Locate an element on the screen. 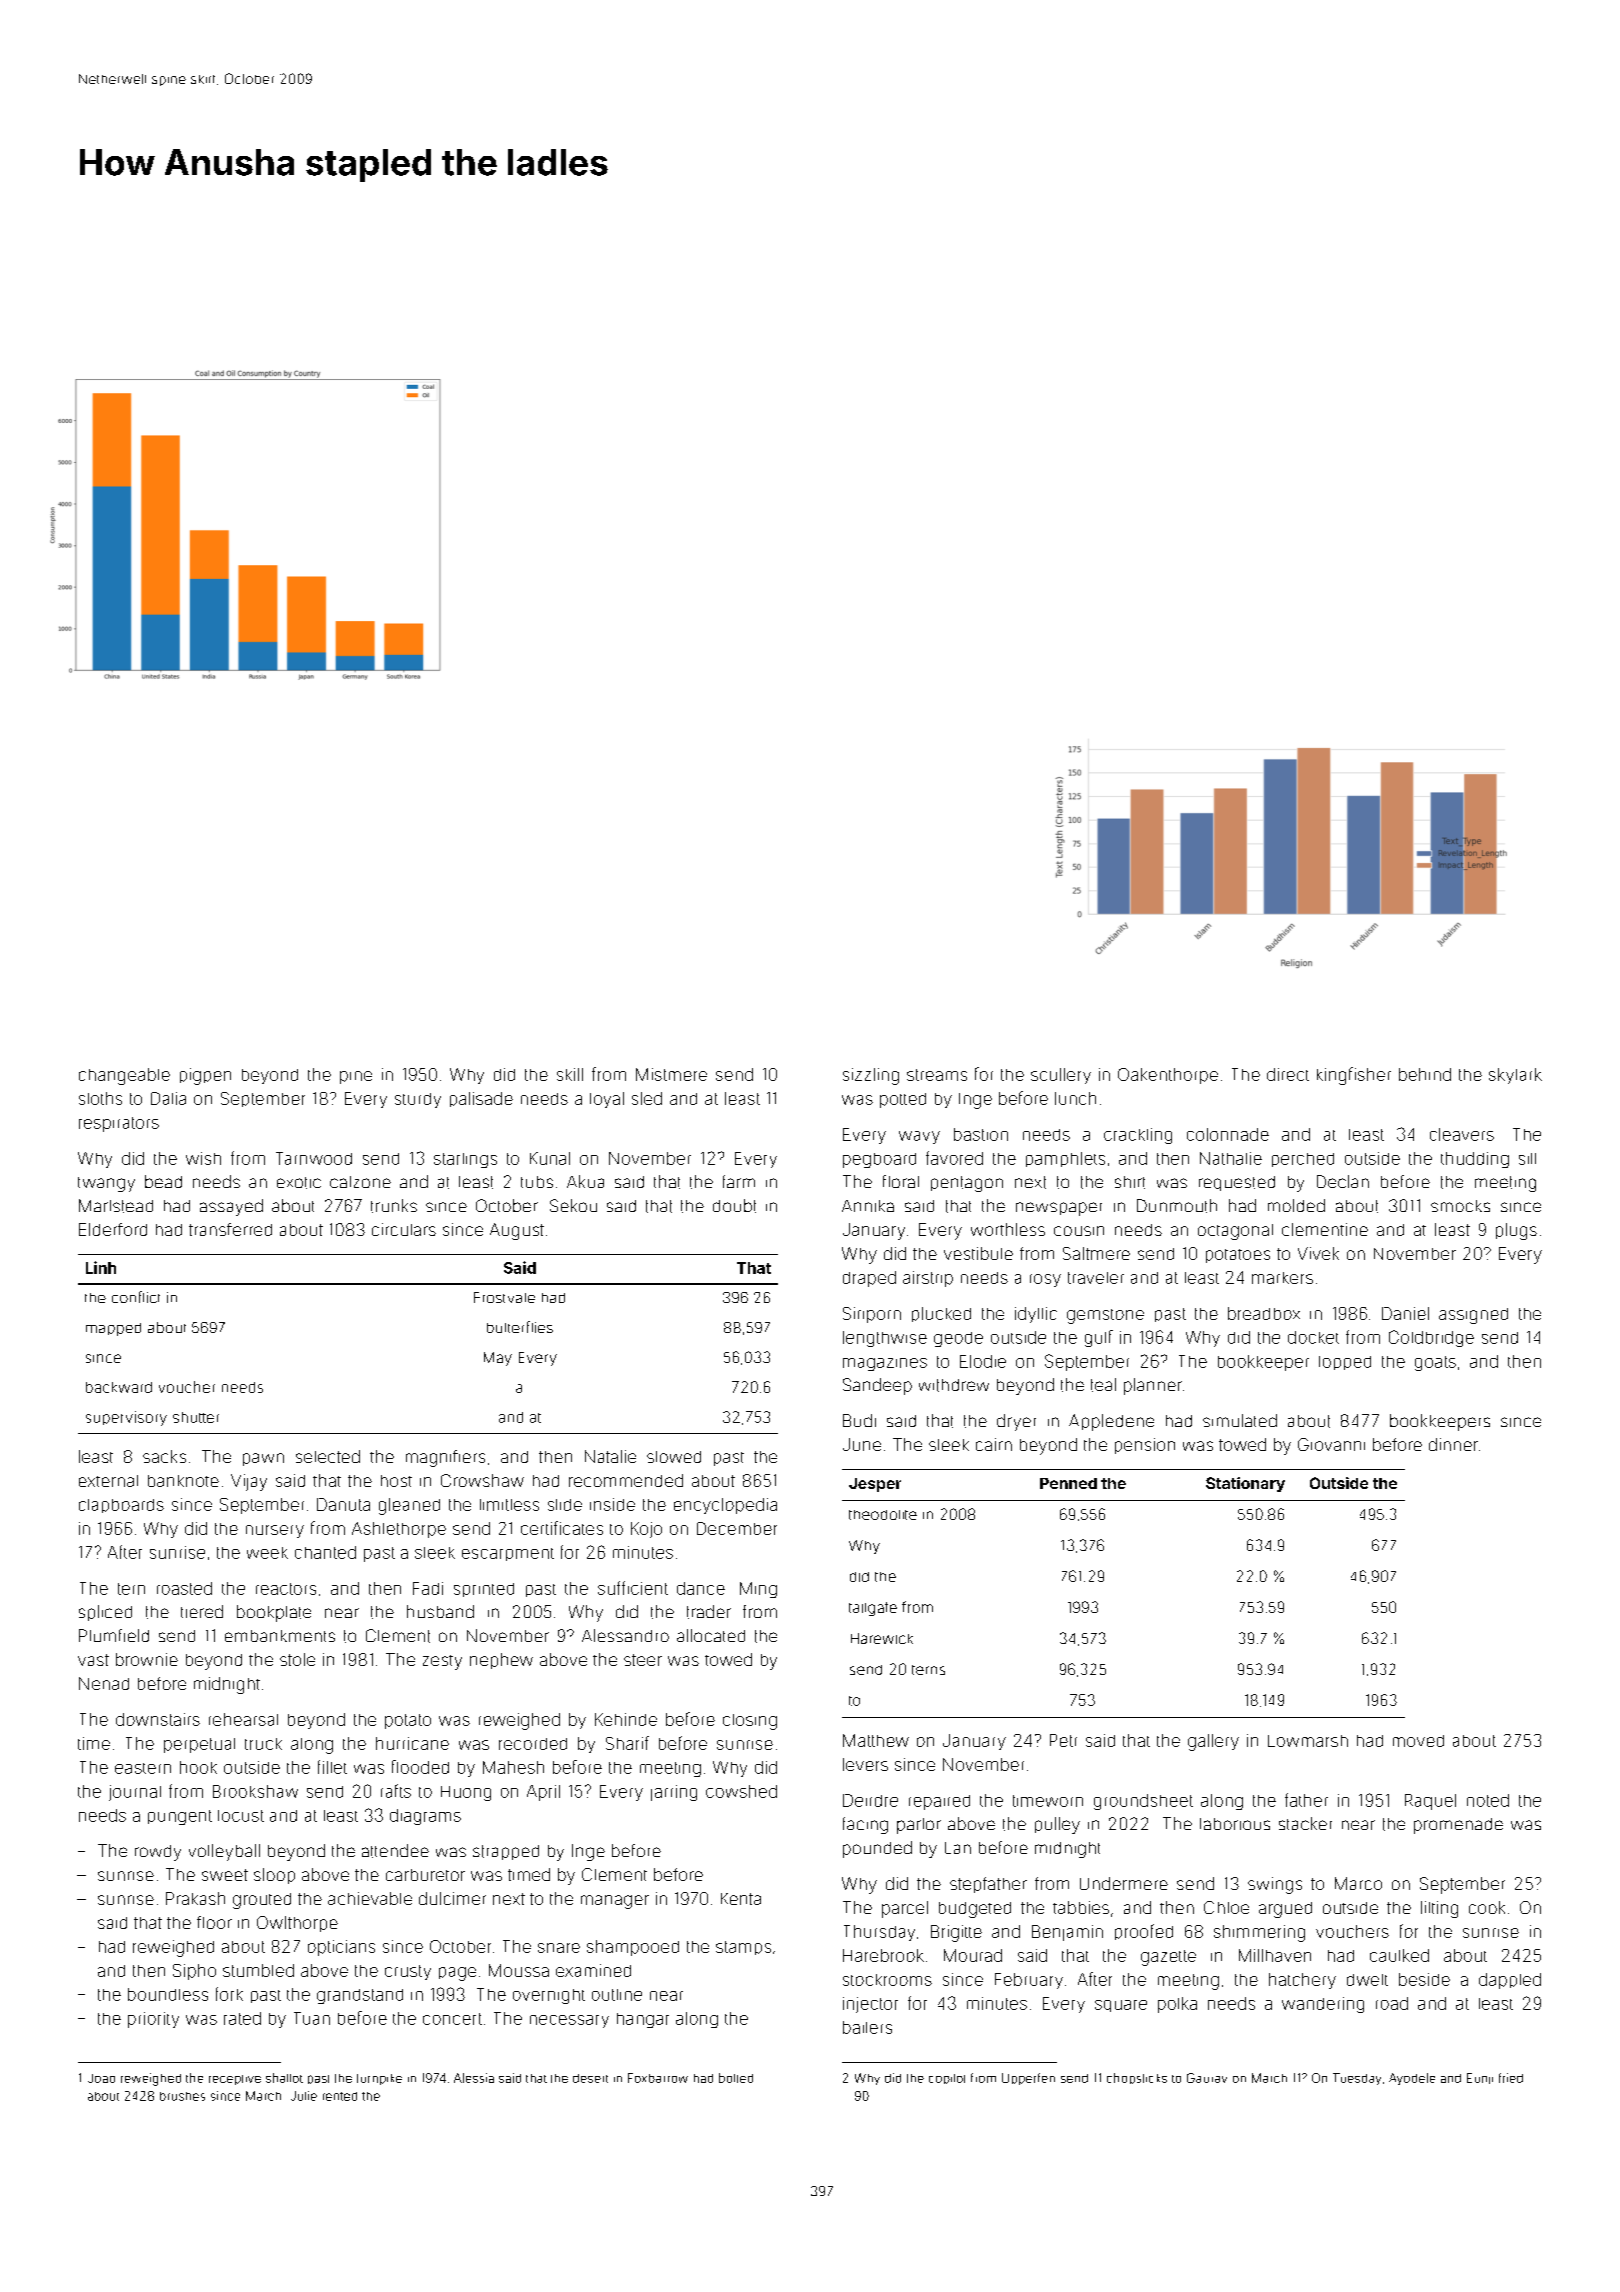 The height and width of the screenshot is (2292, 1620). pigpen is located at coordinates (205, 1076).
